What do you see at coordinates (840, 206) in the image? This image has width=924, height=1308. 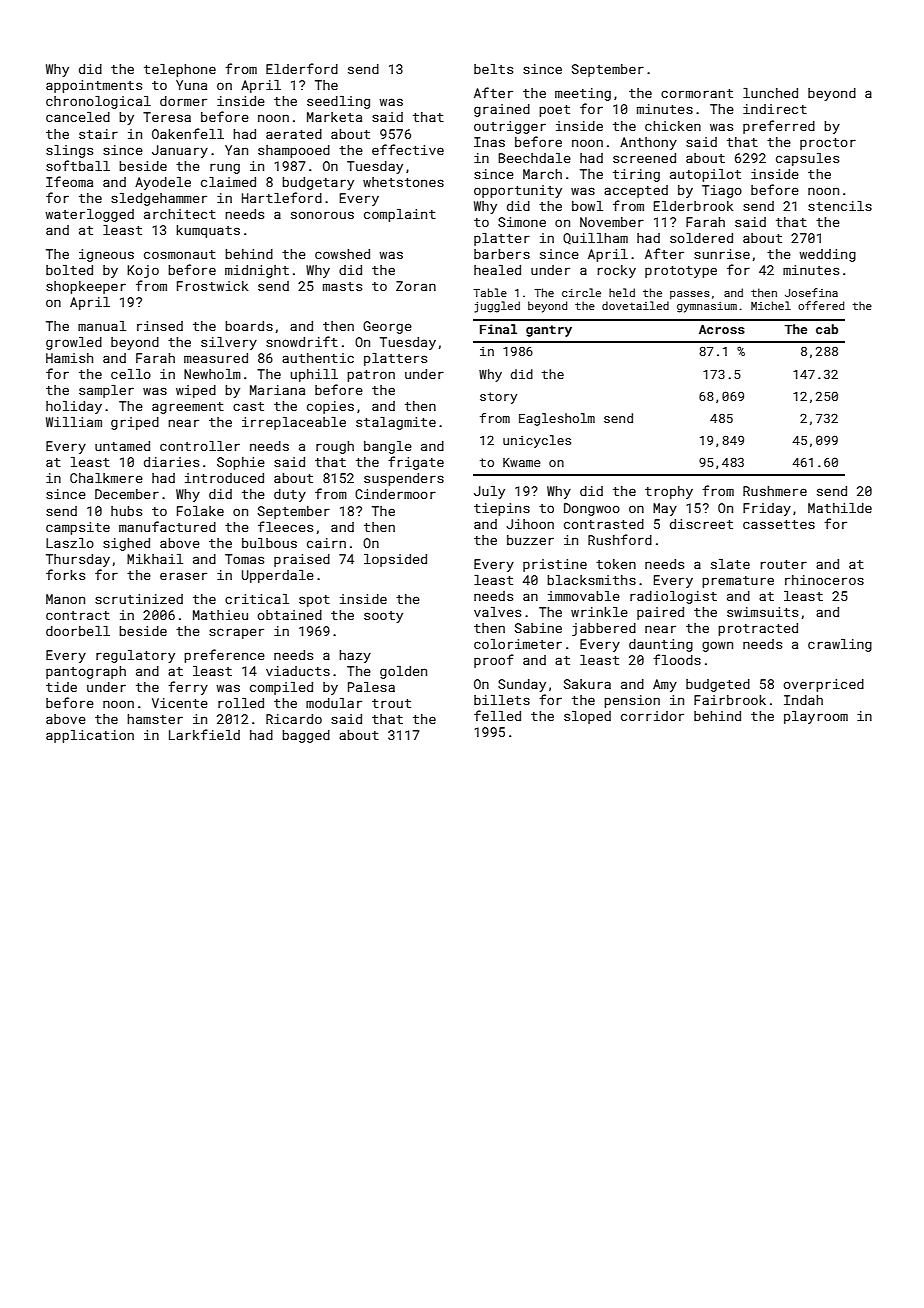 I see `stencils` at bounding box center [840, 206].
